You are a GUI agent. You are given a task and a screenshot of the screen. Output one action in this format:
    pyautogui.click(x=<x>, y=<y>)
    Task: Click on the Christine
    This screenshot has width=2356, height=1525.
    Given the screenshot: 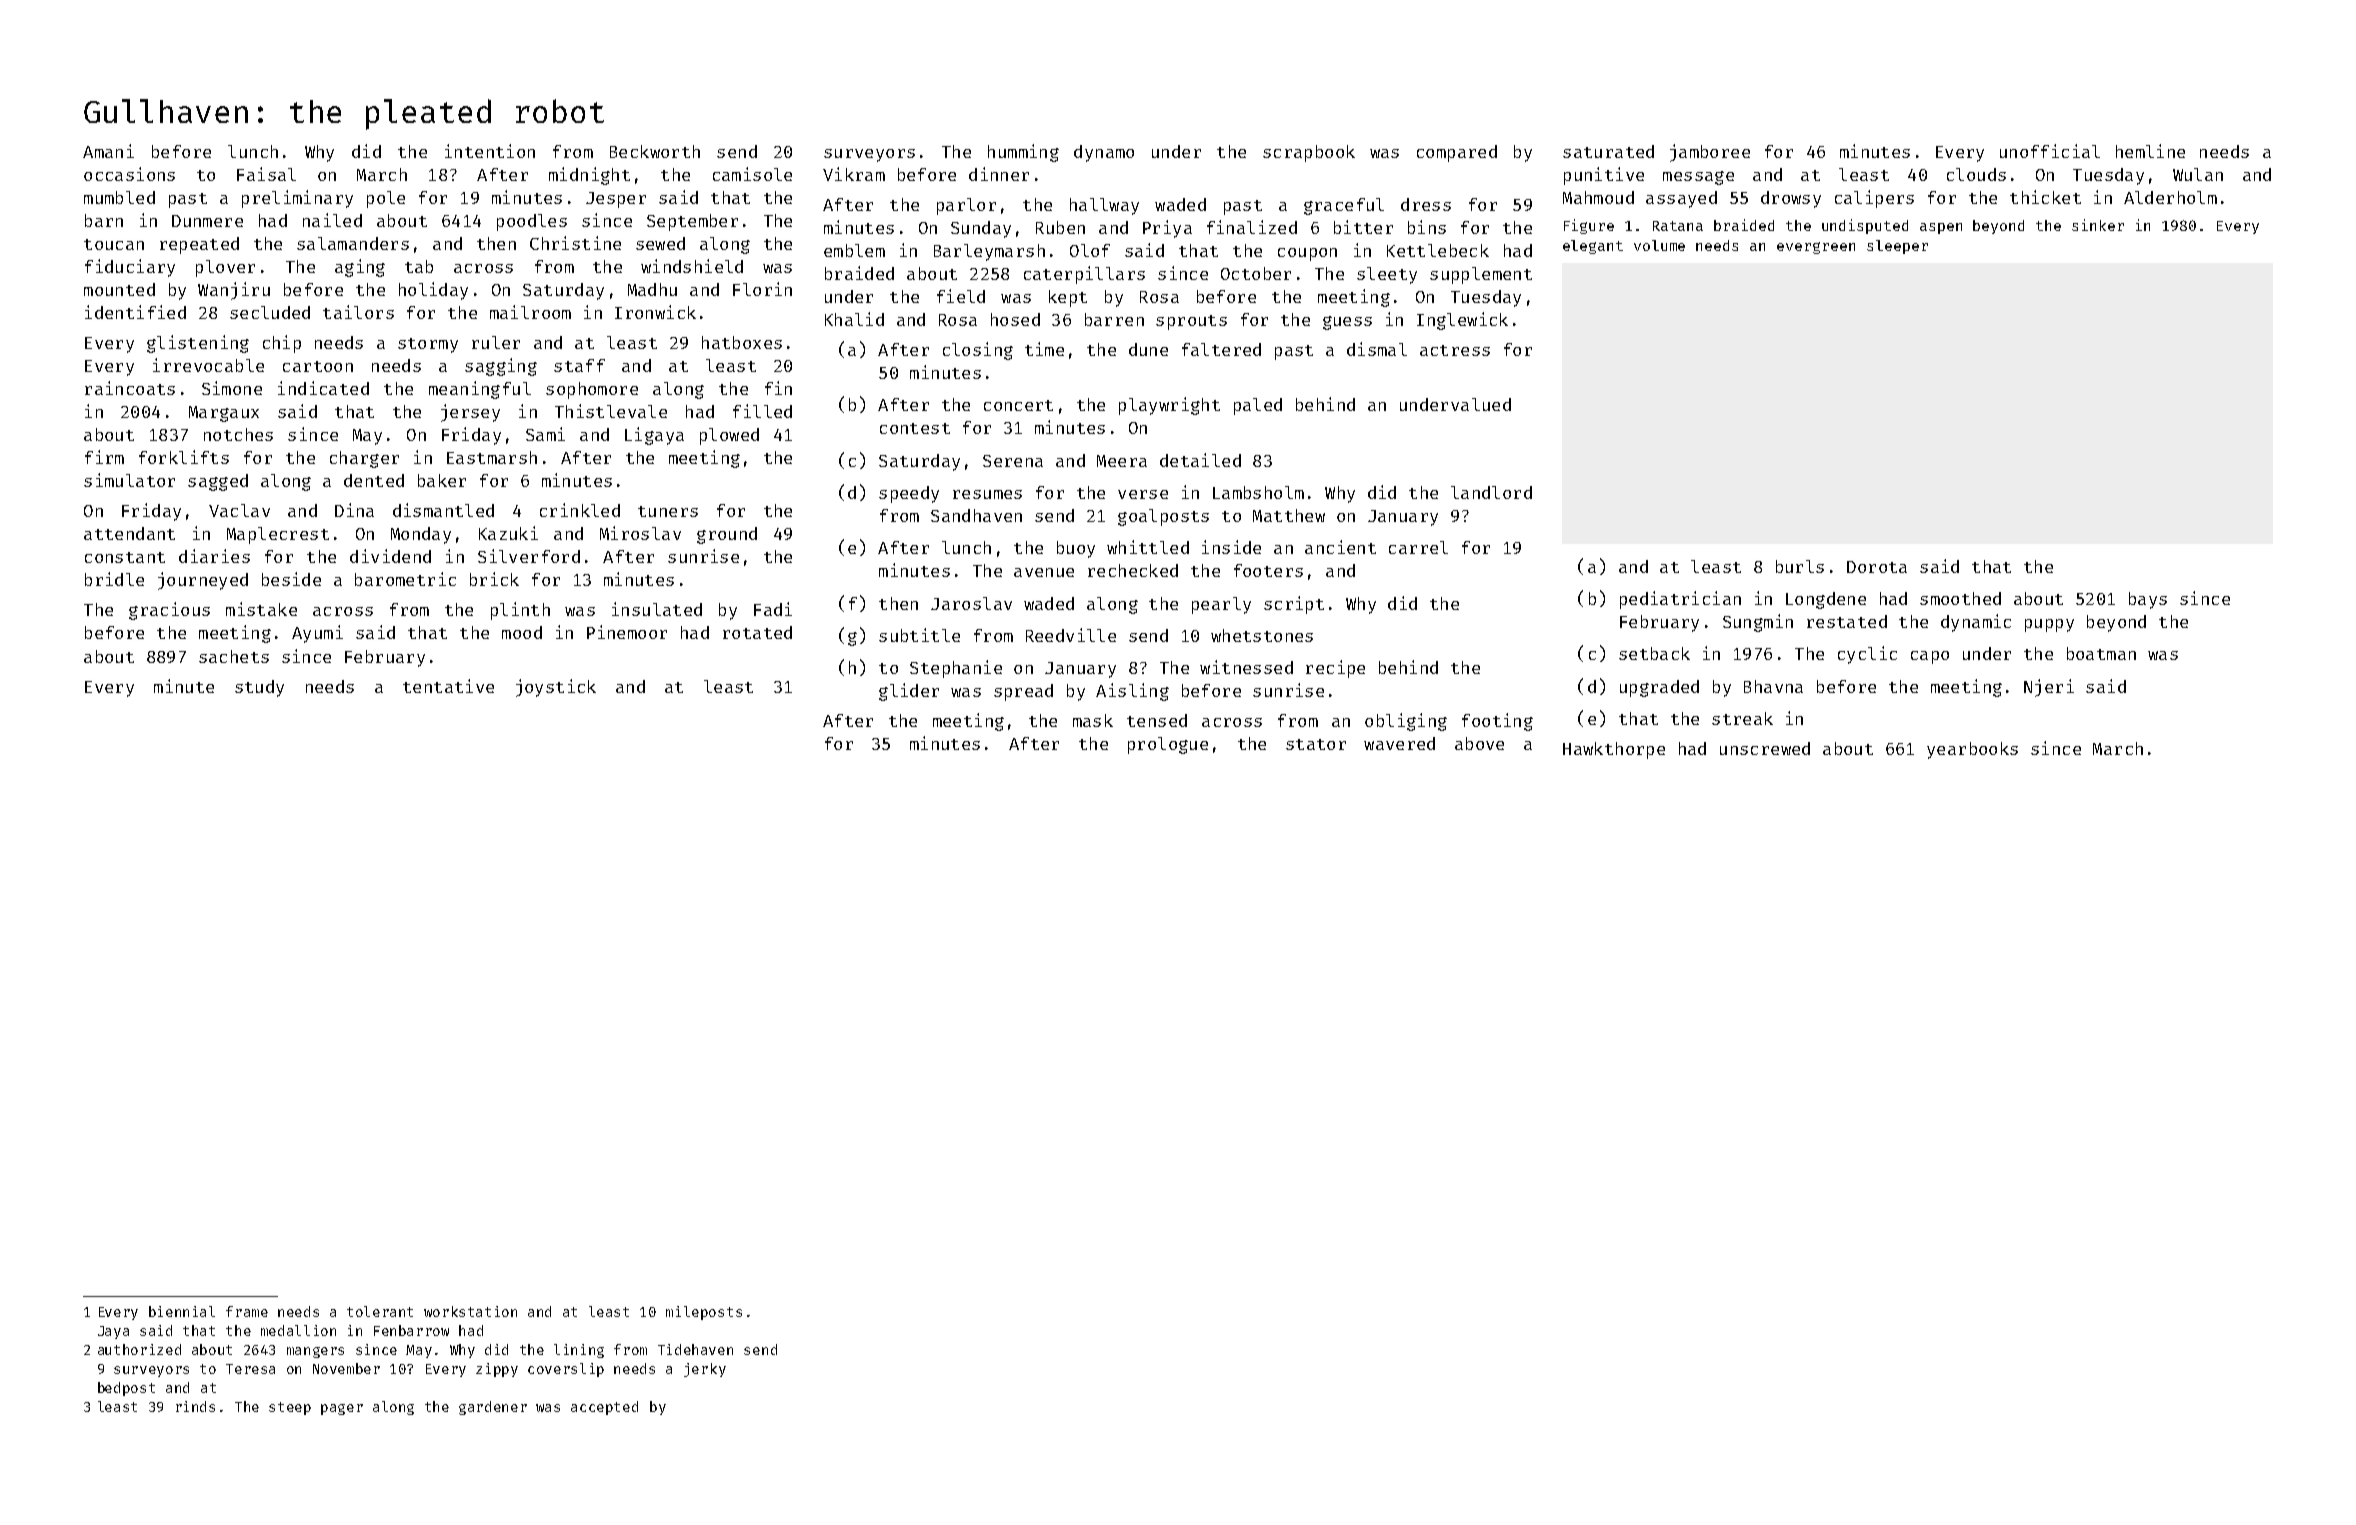 What is the action you would take?
    pyautogui.click(x=575, y=243)
